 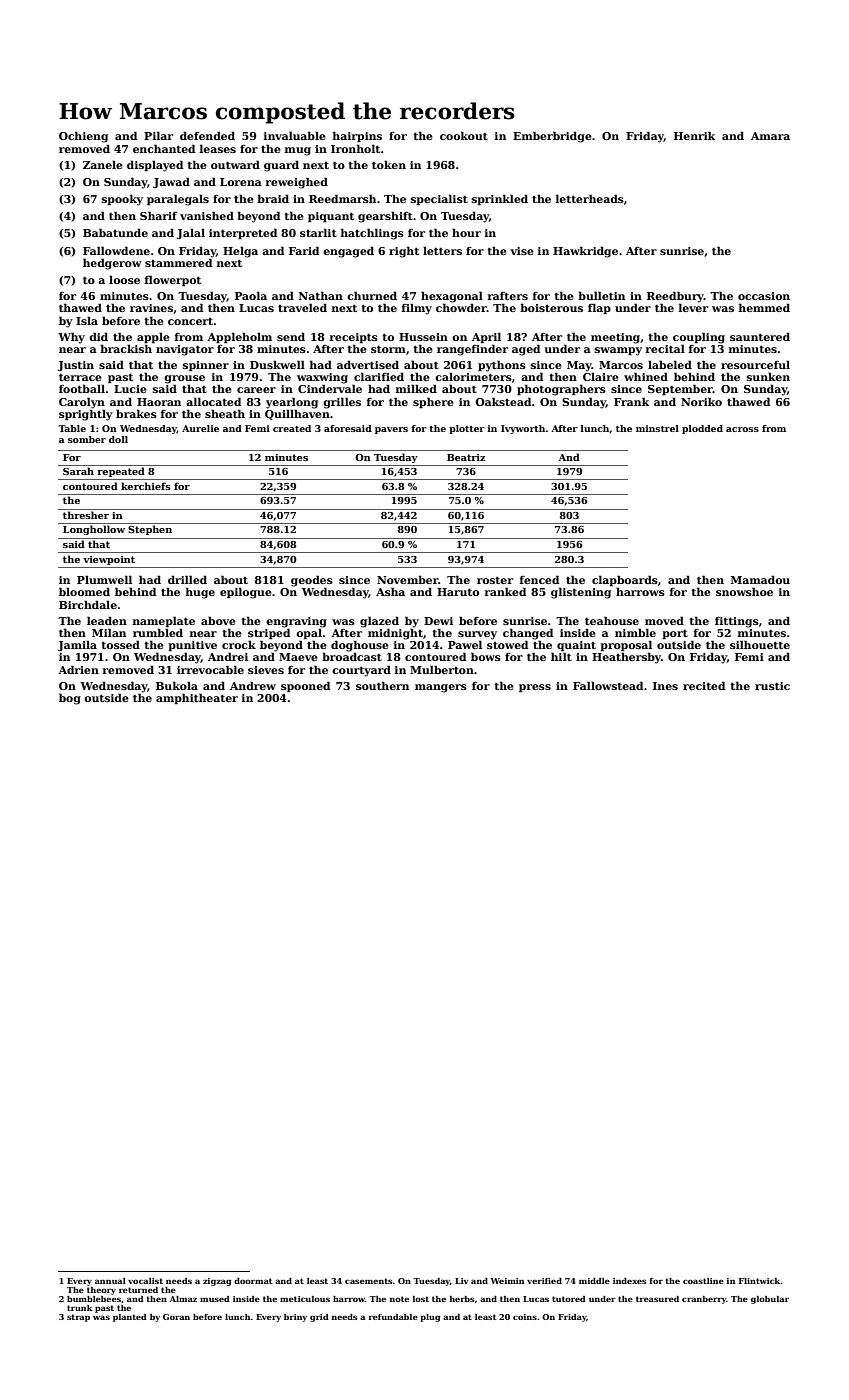 I want to click on mangers, so click(x=441, y=688).
